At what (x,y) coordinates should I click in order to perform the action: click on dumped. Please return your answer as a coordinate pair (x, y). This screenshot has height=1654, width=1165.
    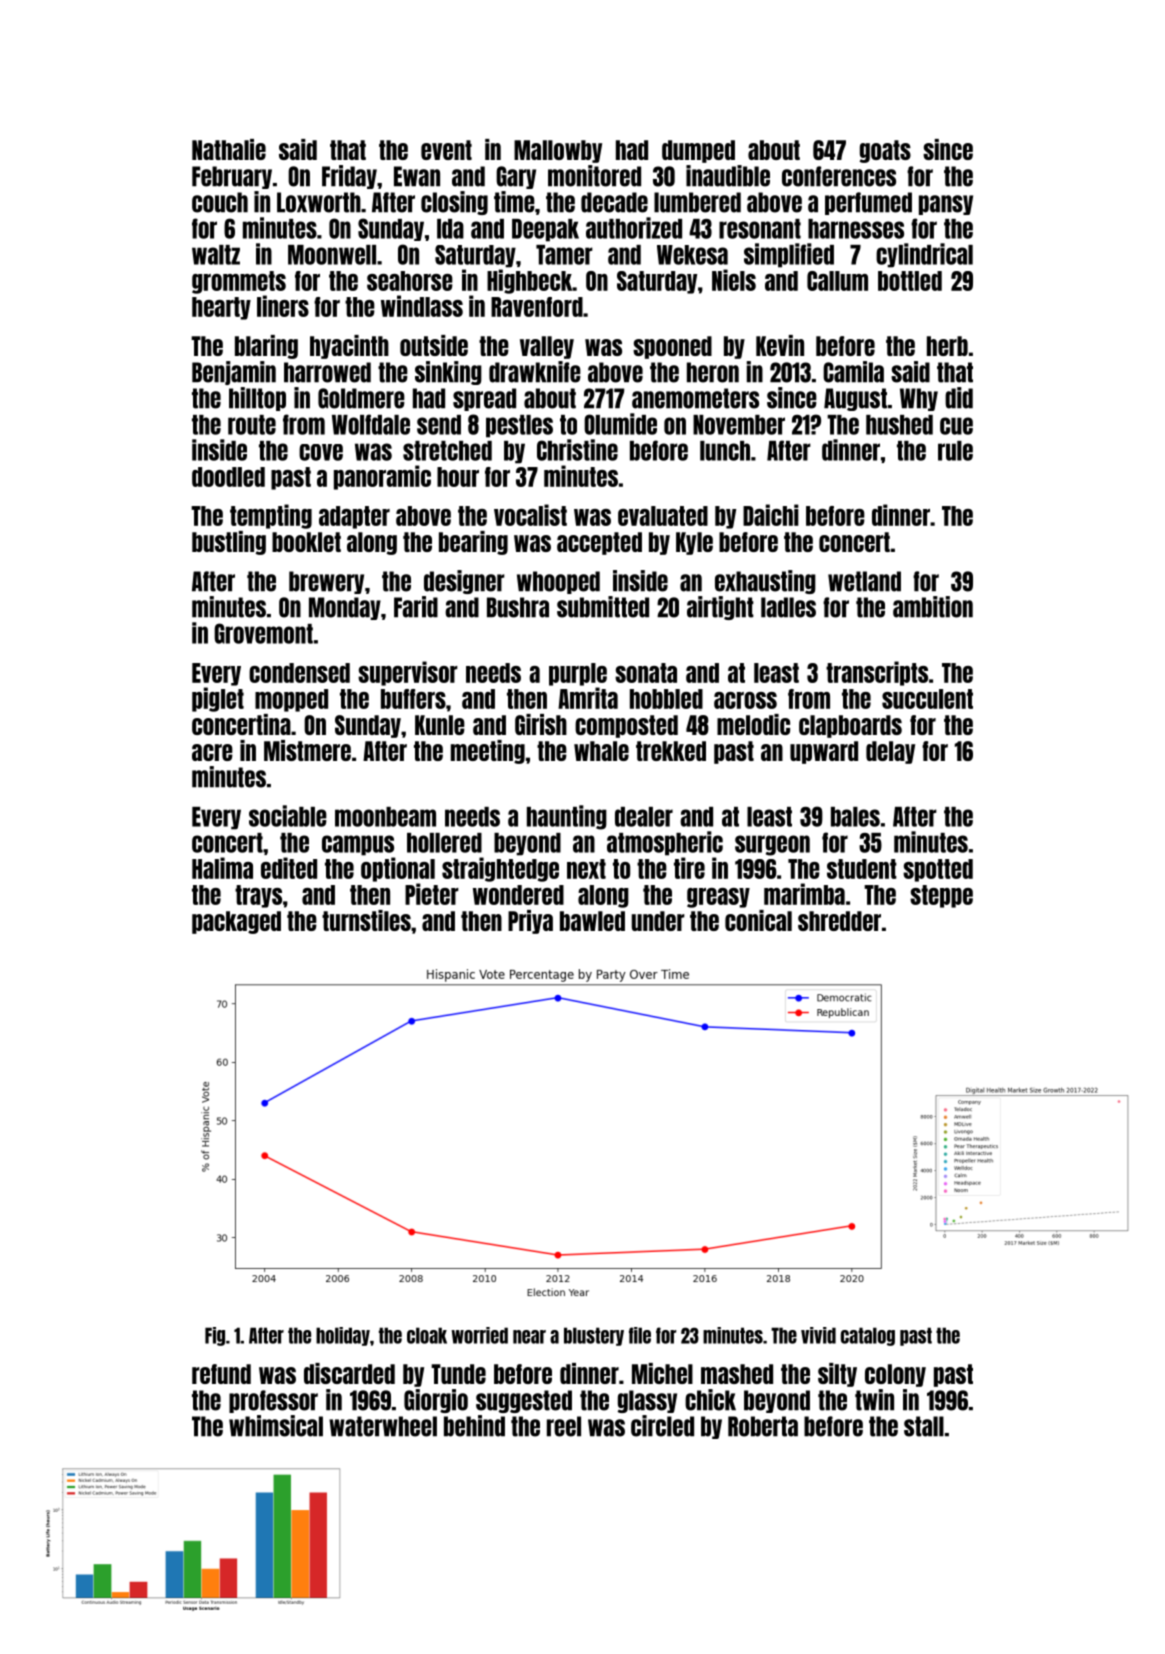
    Looking at the image, I should click on (698, 151).
